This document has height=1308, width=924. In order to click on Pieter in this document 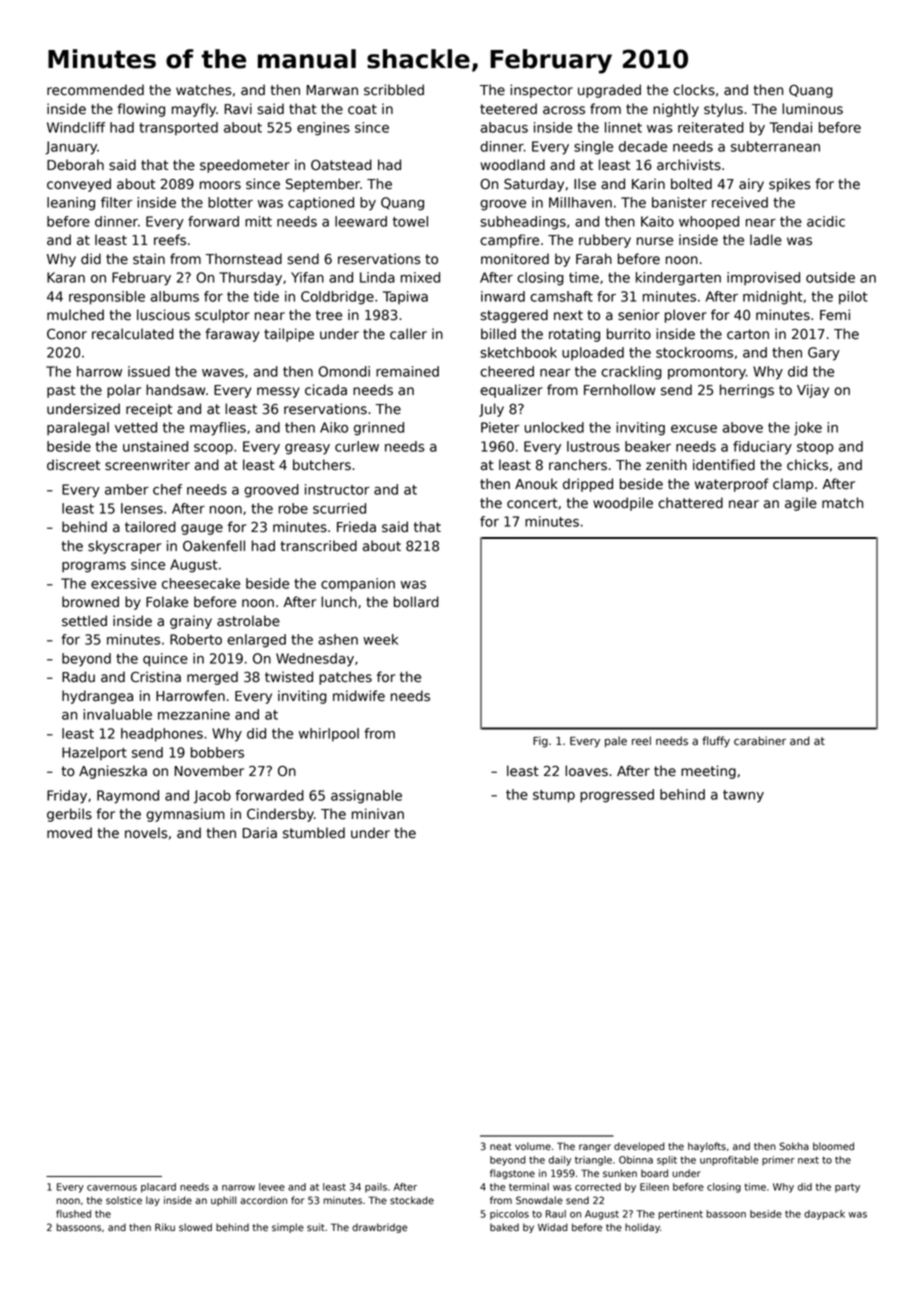, I will do `click(500, 427)`.
